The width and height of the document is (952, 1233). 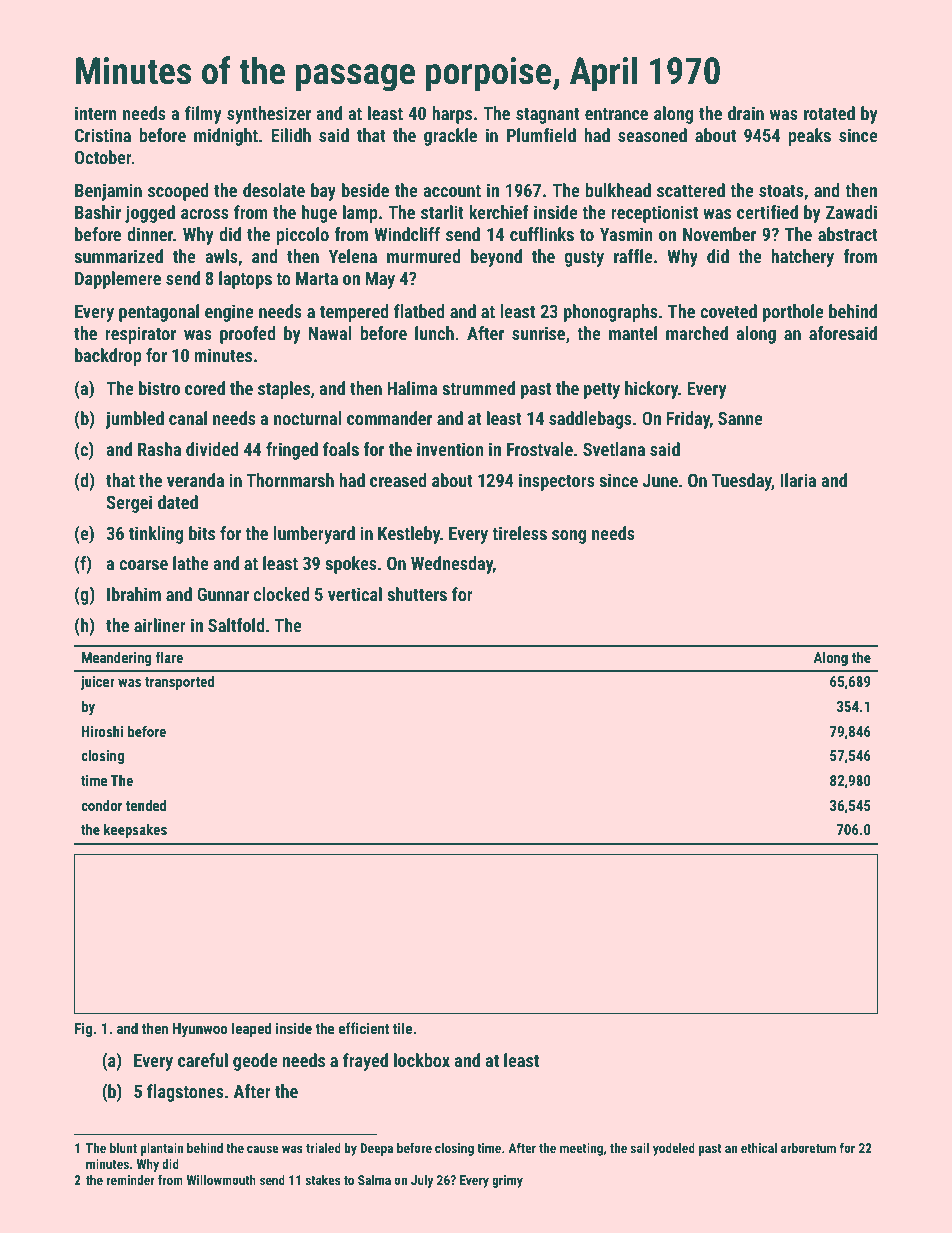 I want to click on peaks, so click(x=809, y=137).
